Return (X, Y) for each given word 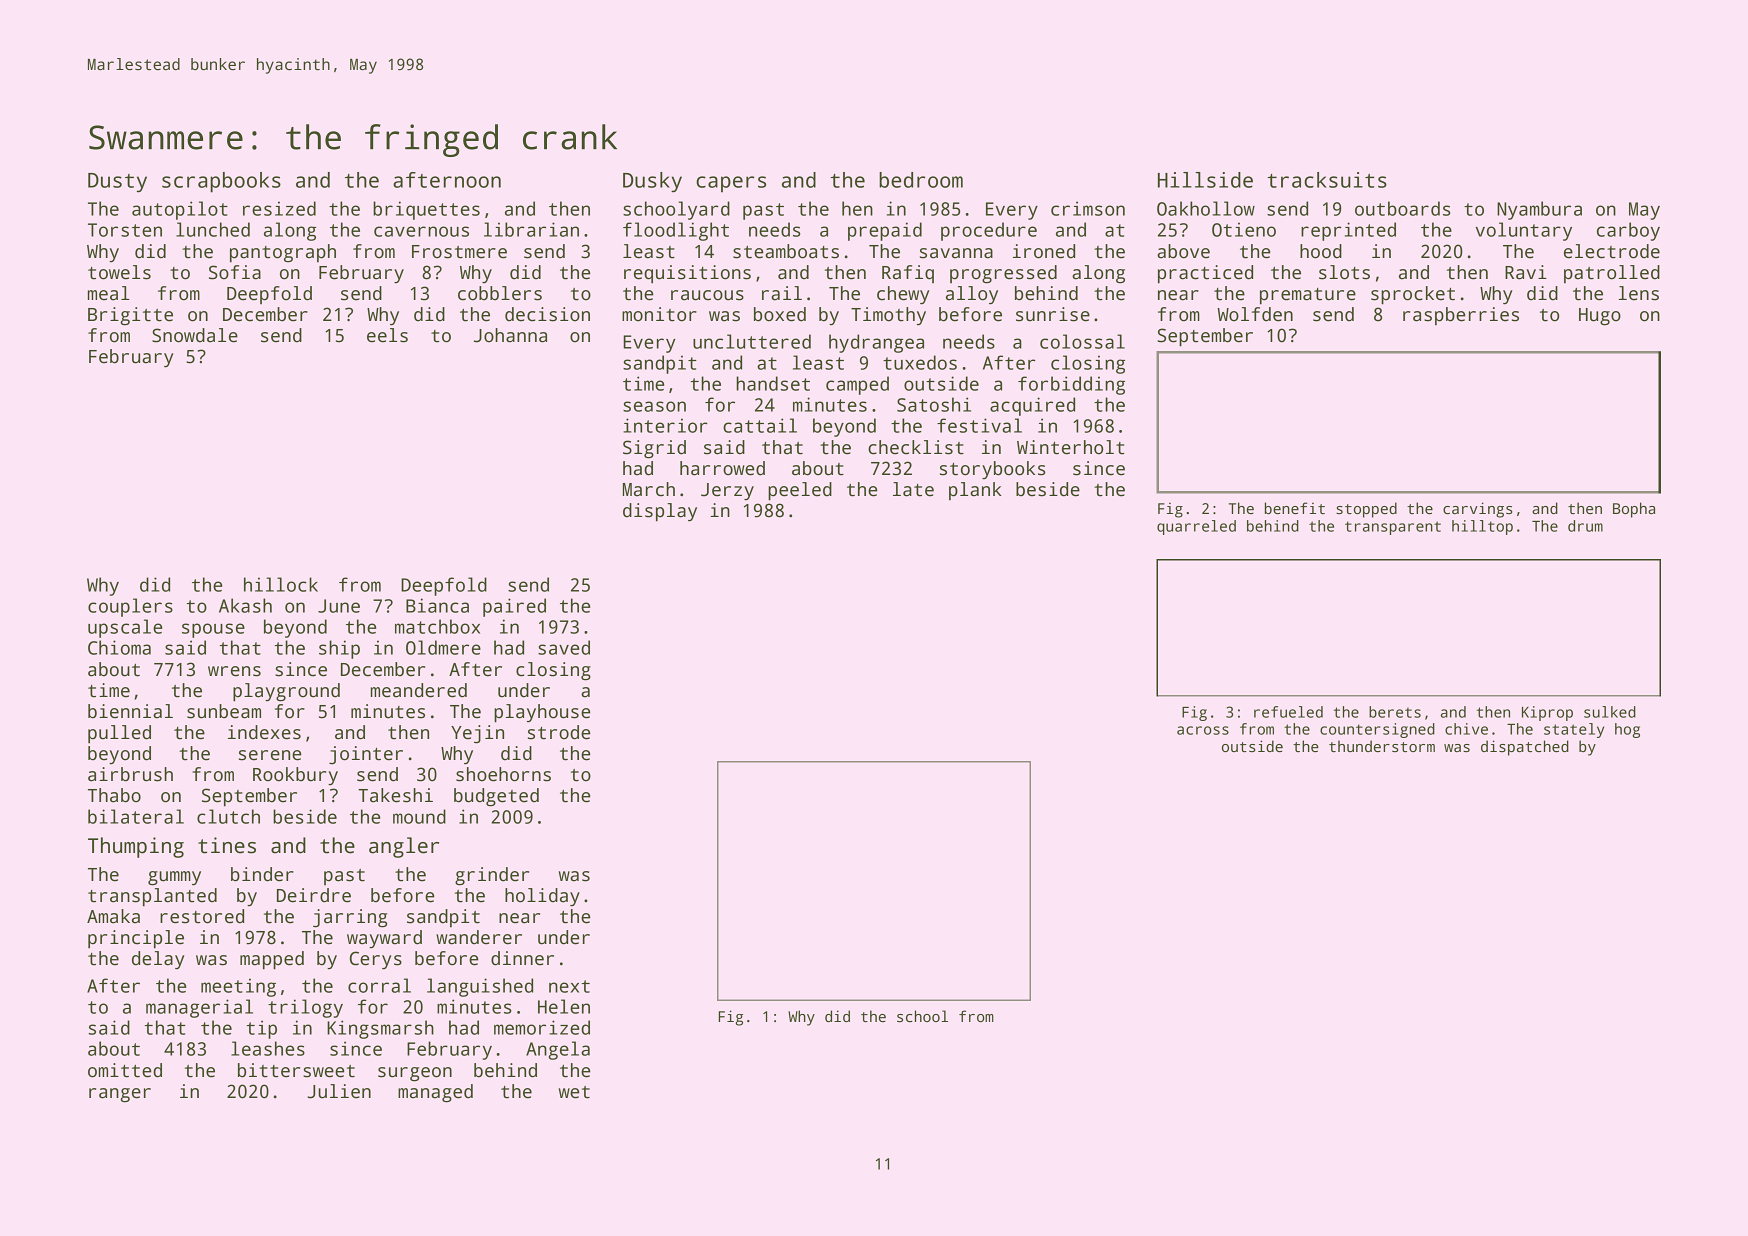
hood (1321, 251)
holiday (542, 897)
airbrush (130, 774)
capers (731, 184)
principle (136, 939)
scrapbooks (221, 182)
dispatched (1525, 748)
